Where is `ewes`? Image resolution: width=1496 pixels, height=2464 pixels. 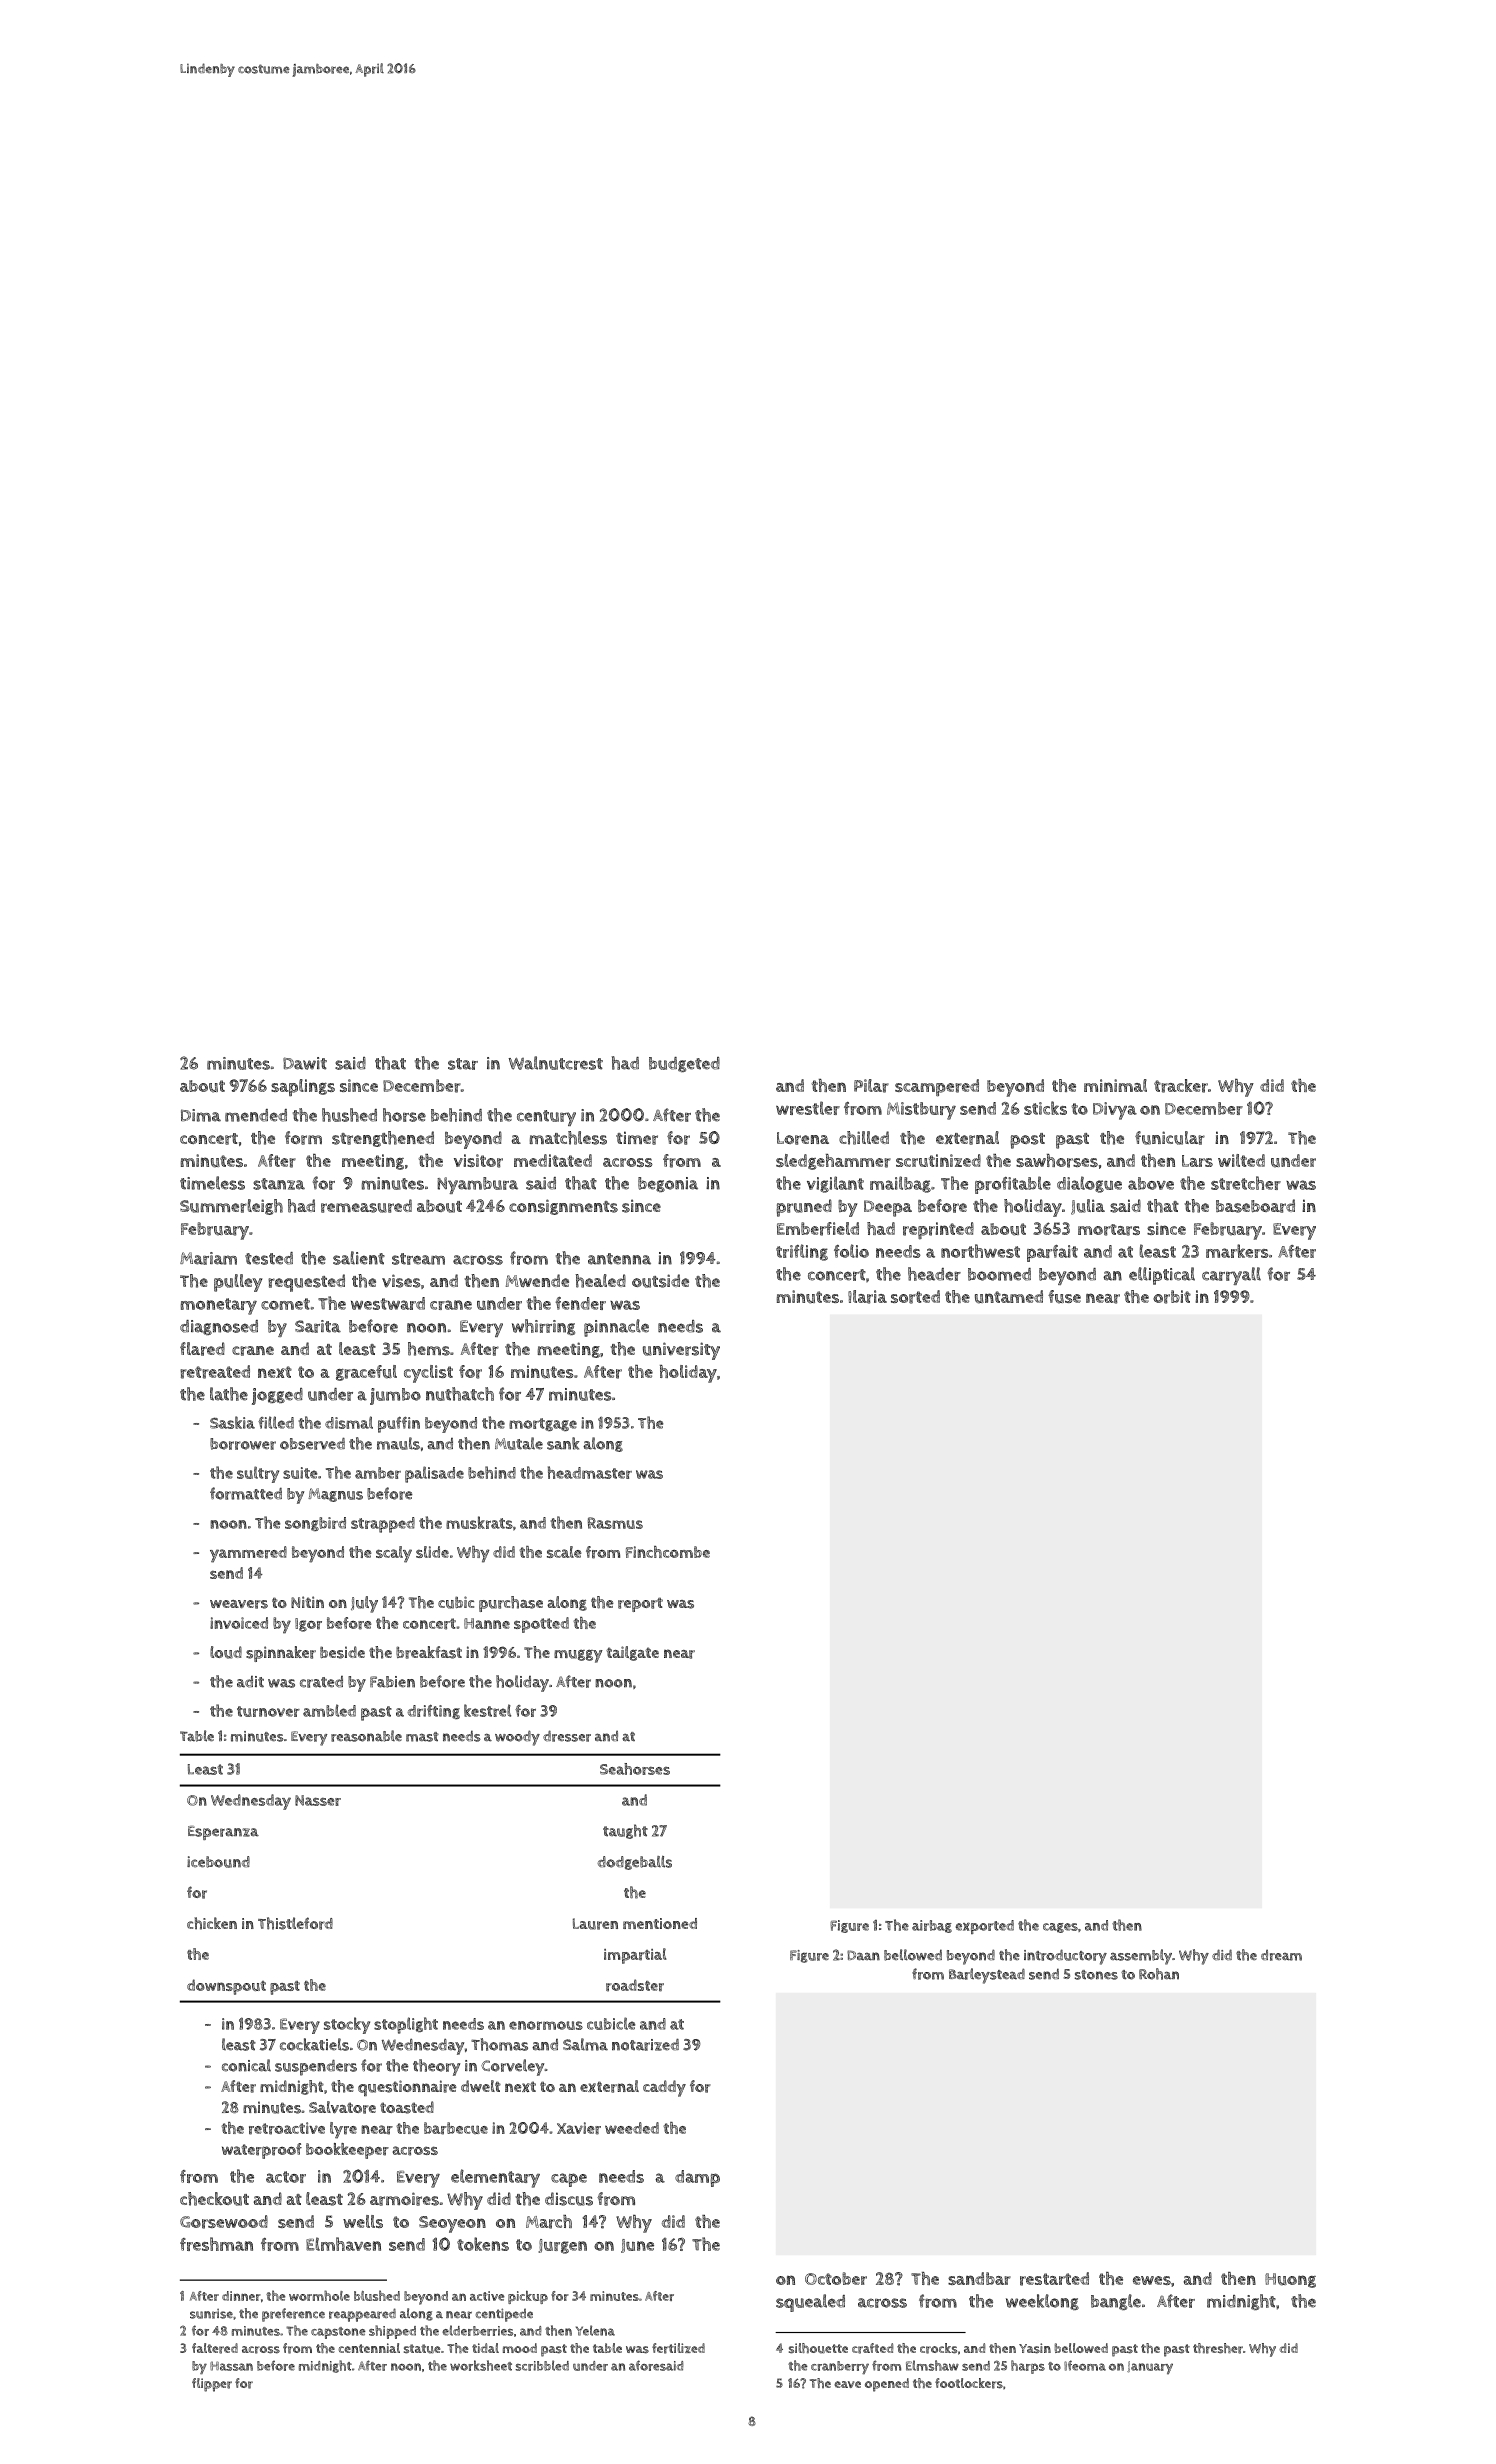
ewes is located at coordinates (1152, 2280).
